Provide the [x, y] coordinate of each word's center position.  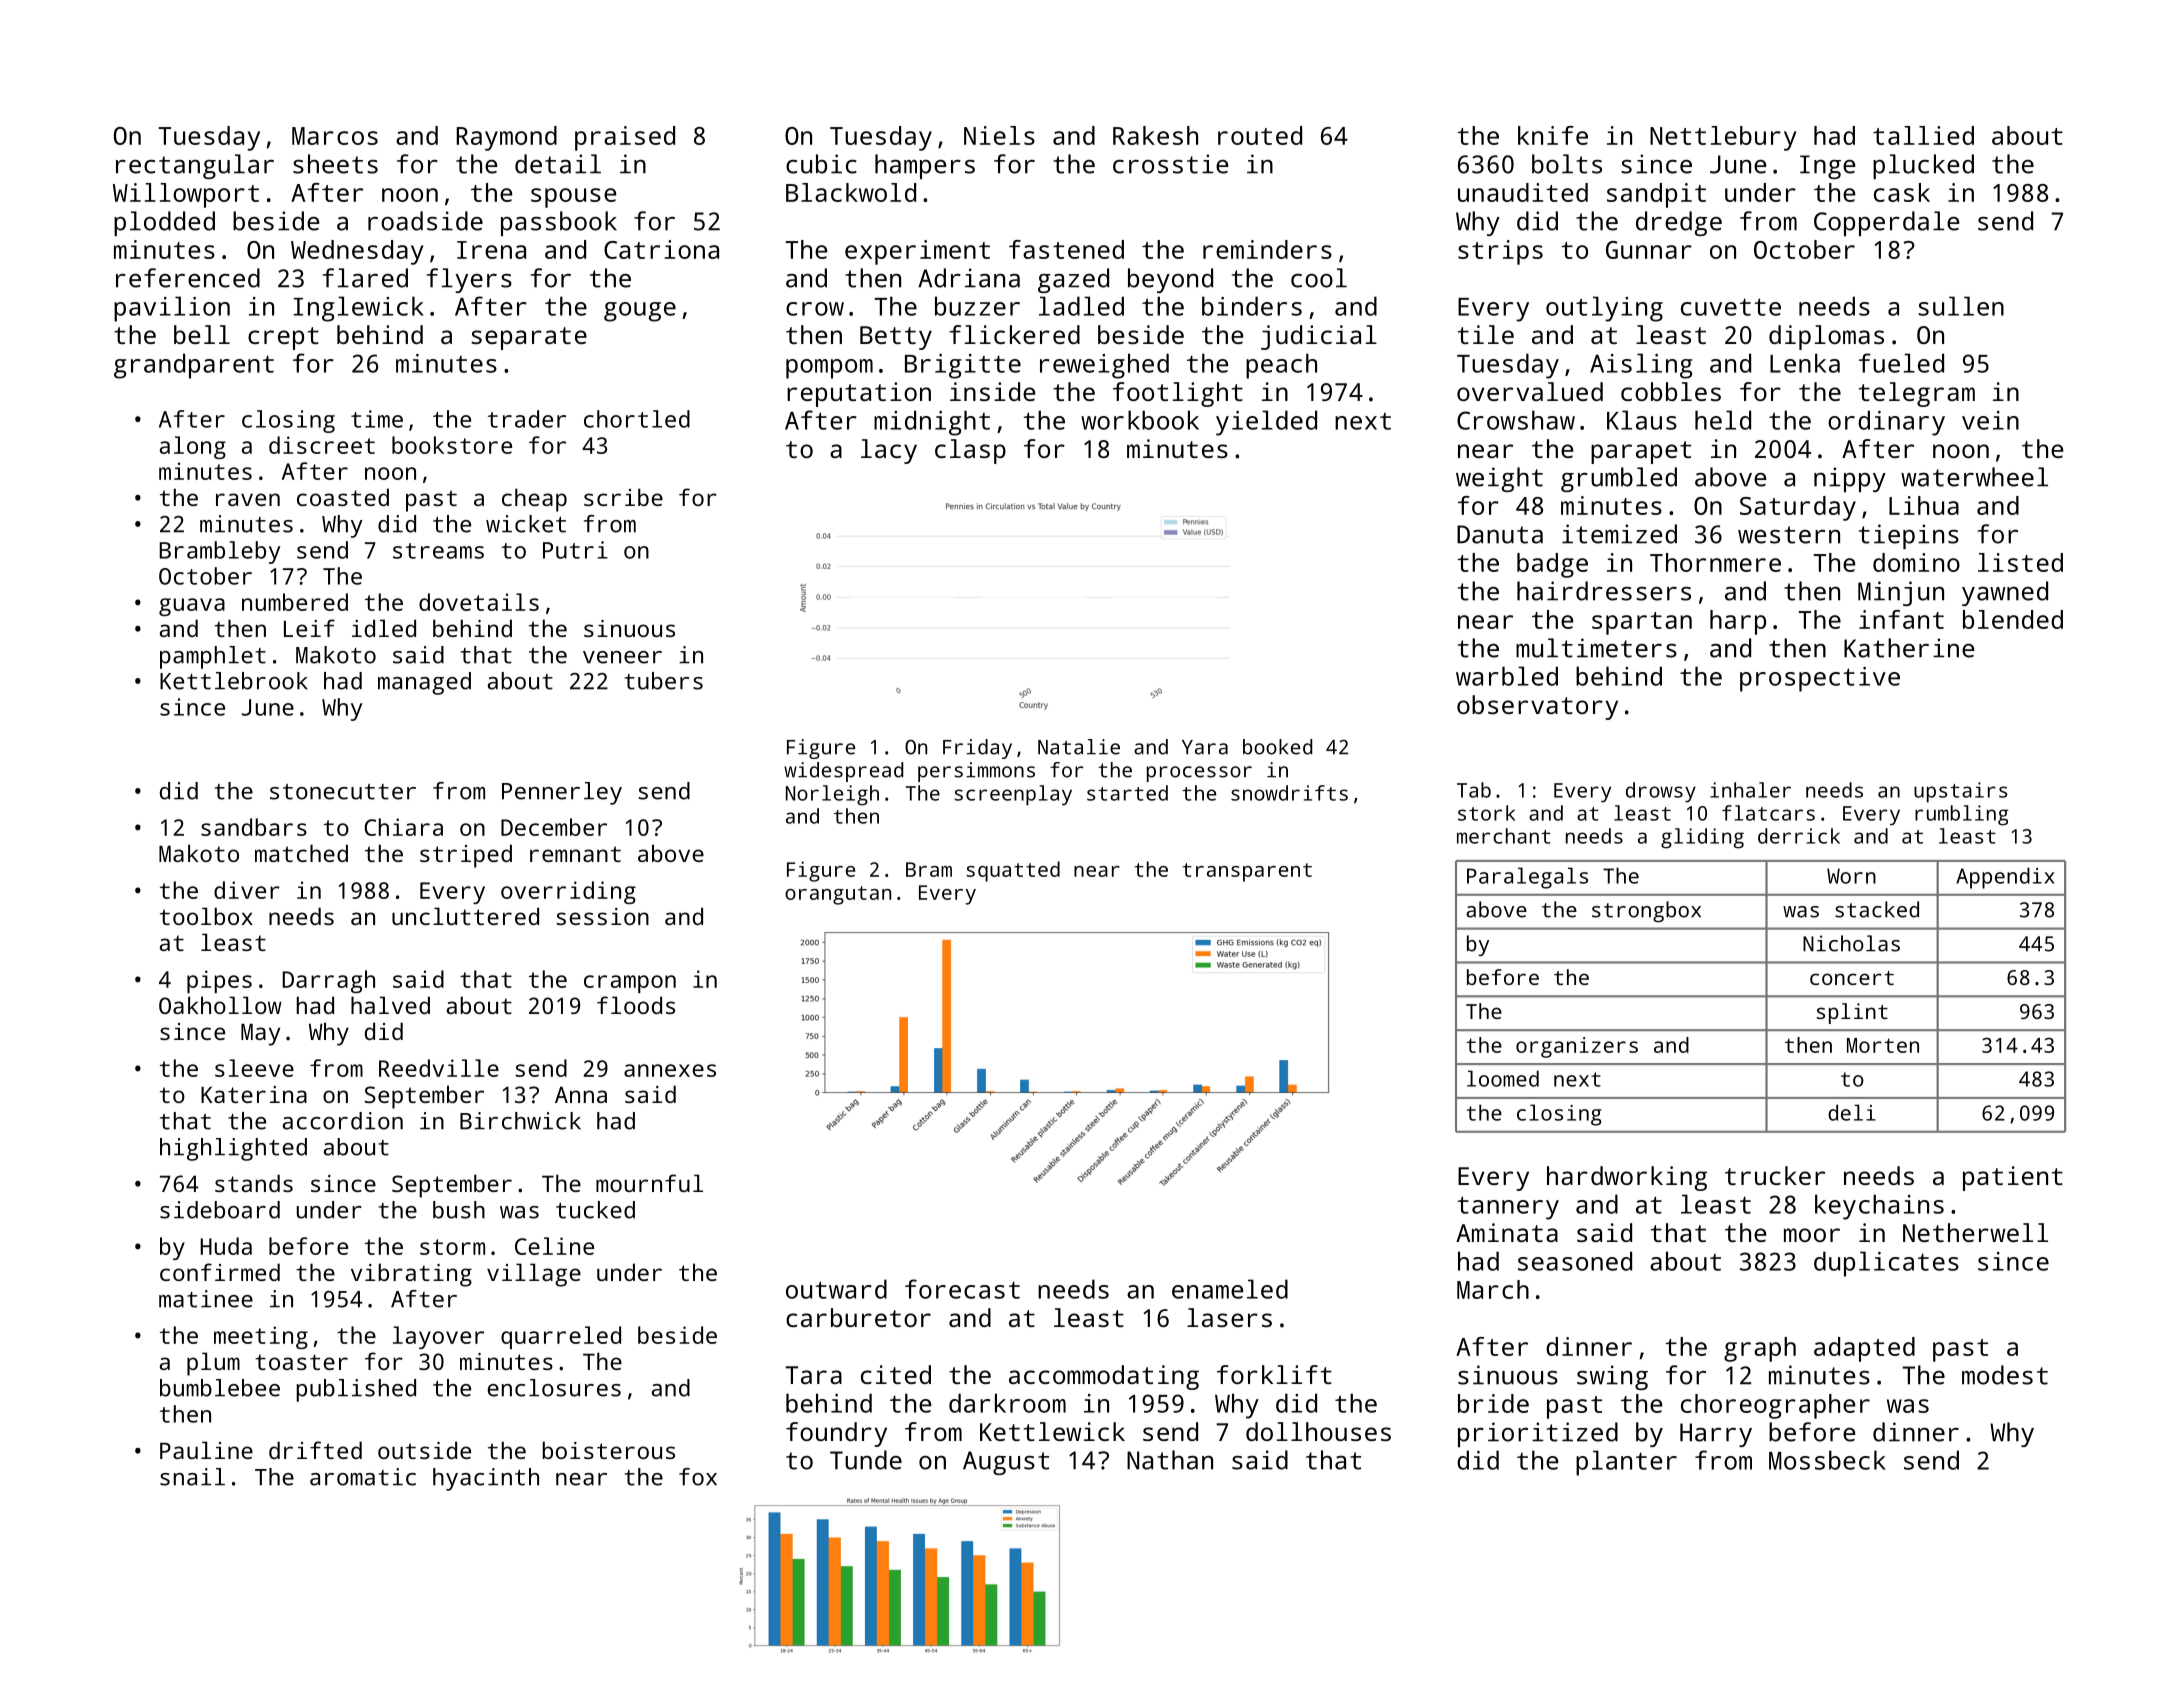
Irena [491, 250]
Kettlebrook [234, 681]
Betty [896, 338]
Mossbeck [1827, 1460]
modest [2005, 1375]
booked [1277, 747]
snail [192, 1477]
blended [2013, 619]
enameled [1230, 1289]
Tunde [866, 1460]
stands [254, 1183]
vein [1990, 420]
